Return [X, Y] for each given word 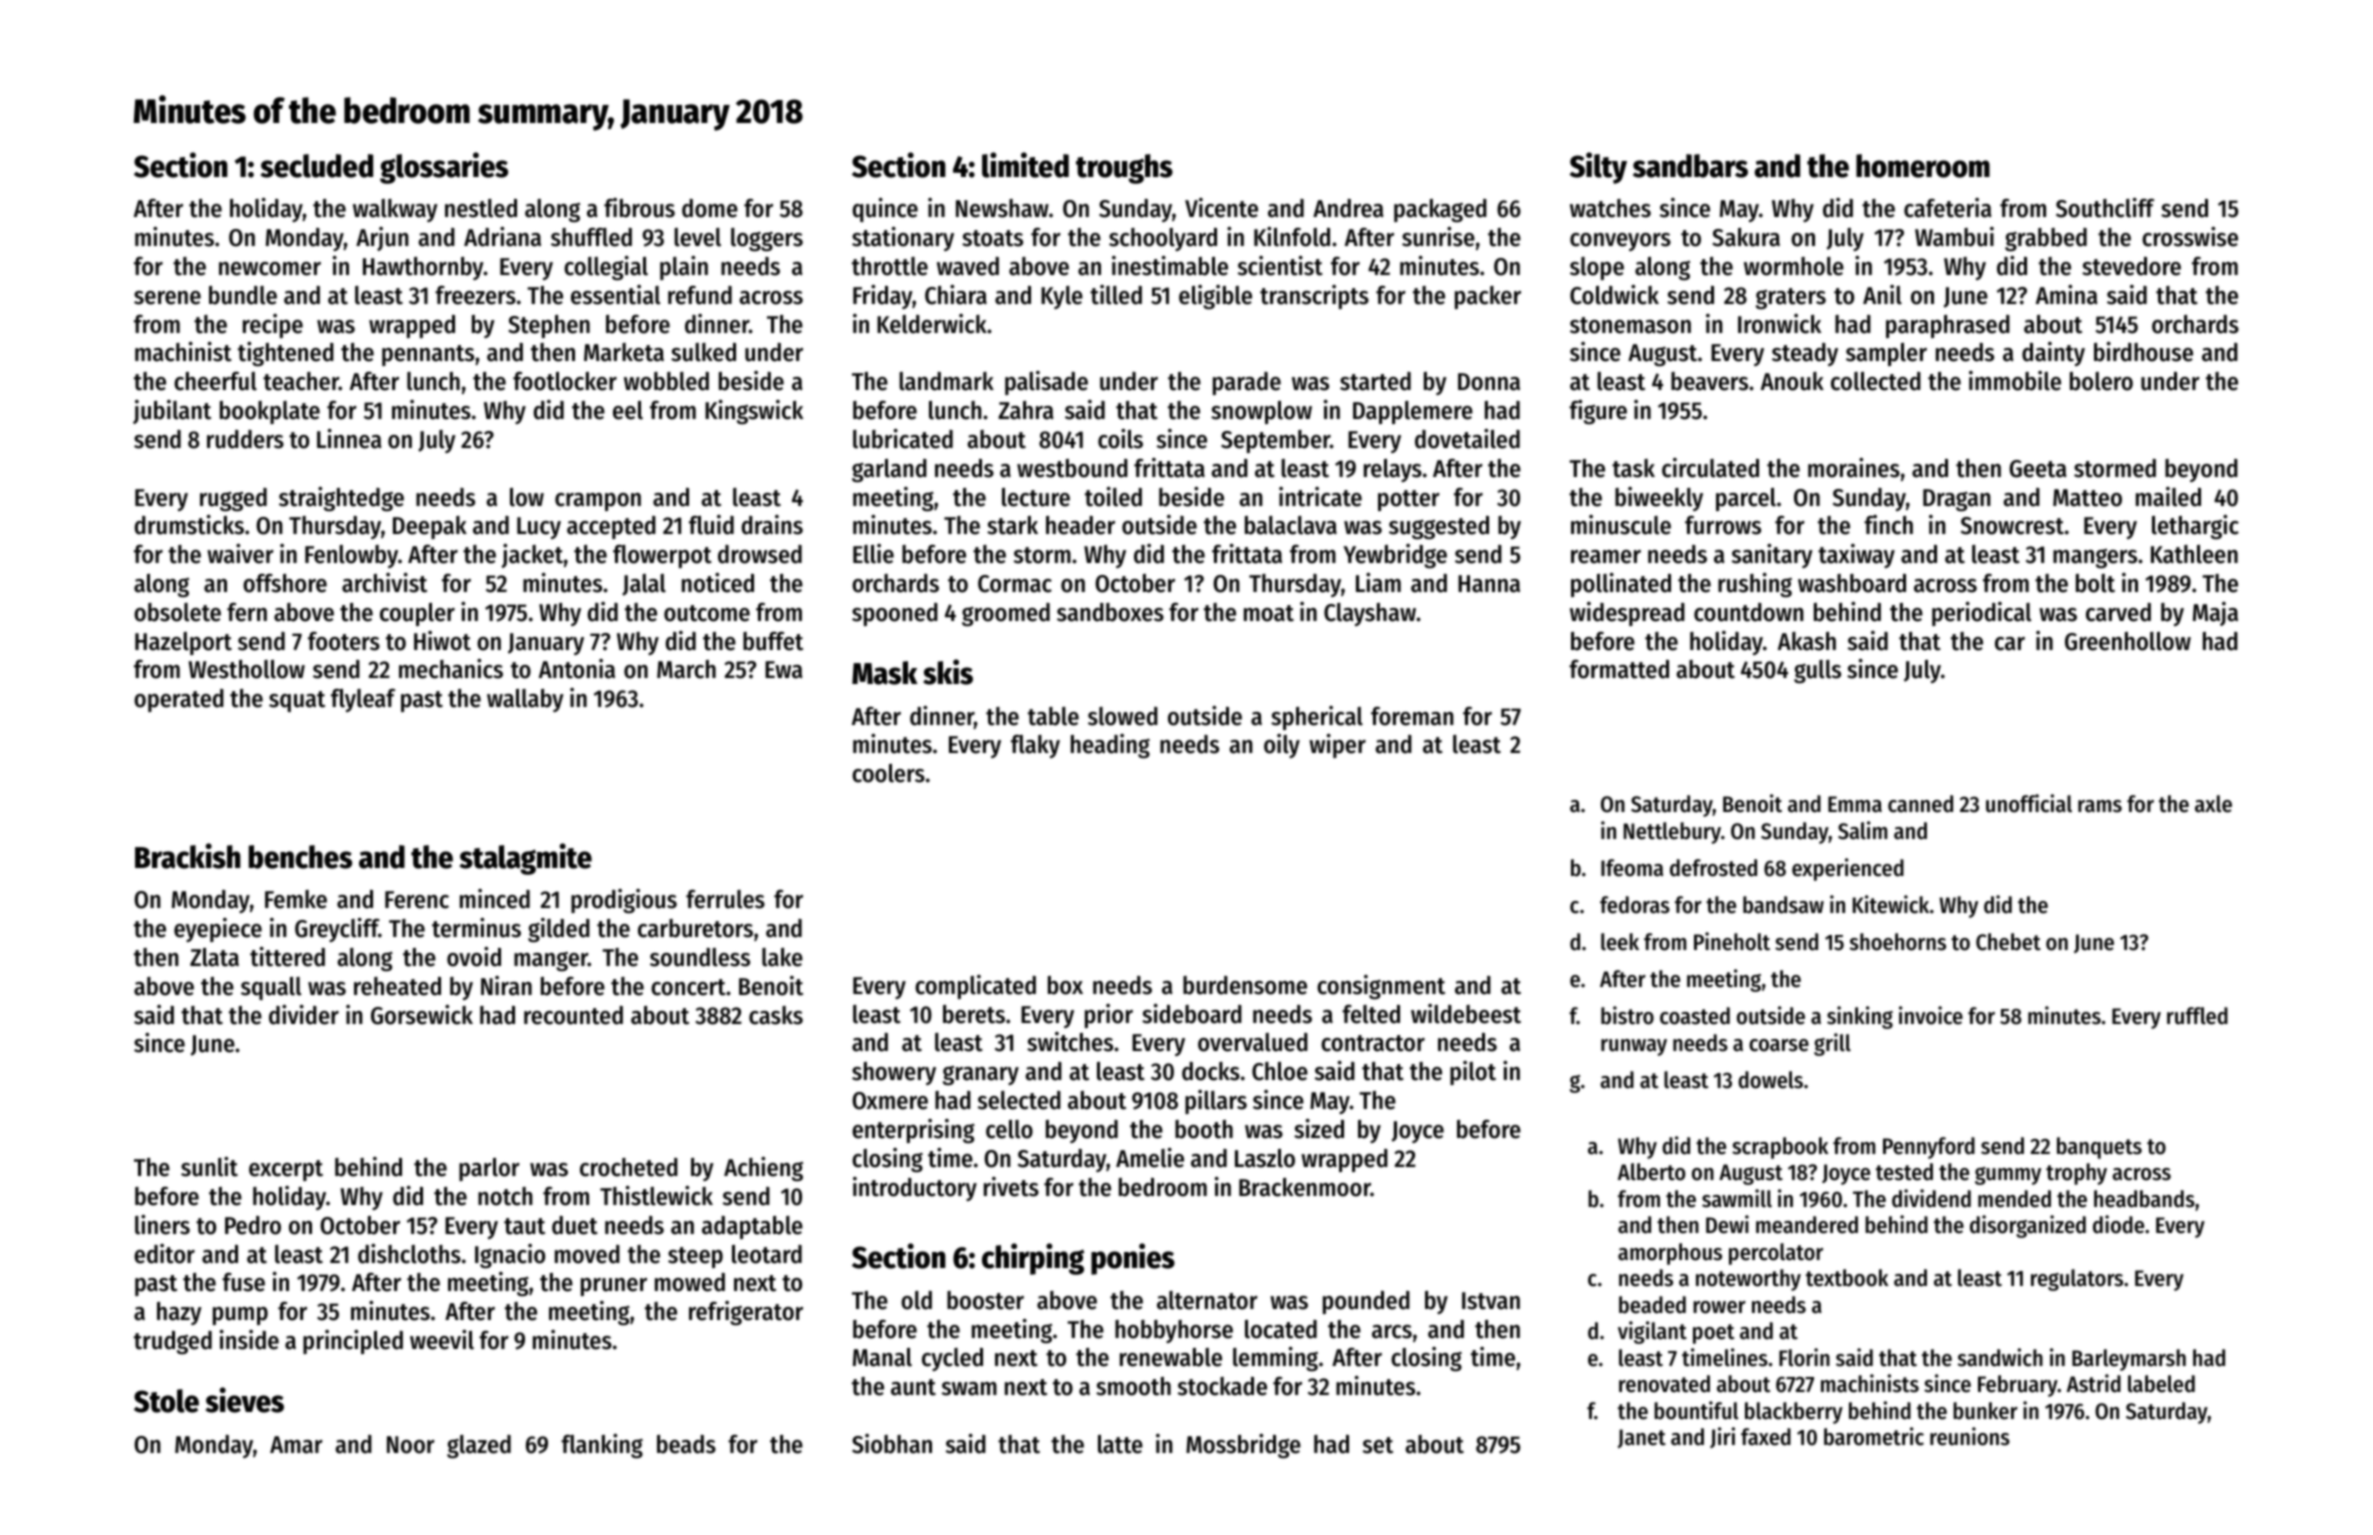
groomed [1006, 614]
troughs [1124, 169]
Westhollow [247, 669]
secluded [317, 166]
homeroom [1923, 166]
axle [2213, 804]
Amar [296, 1445]
